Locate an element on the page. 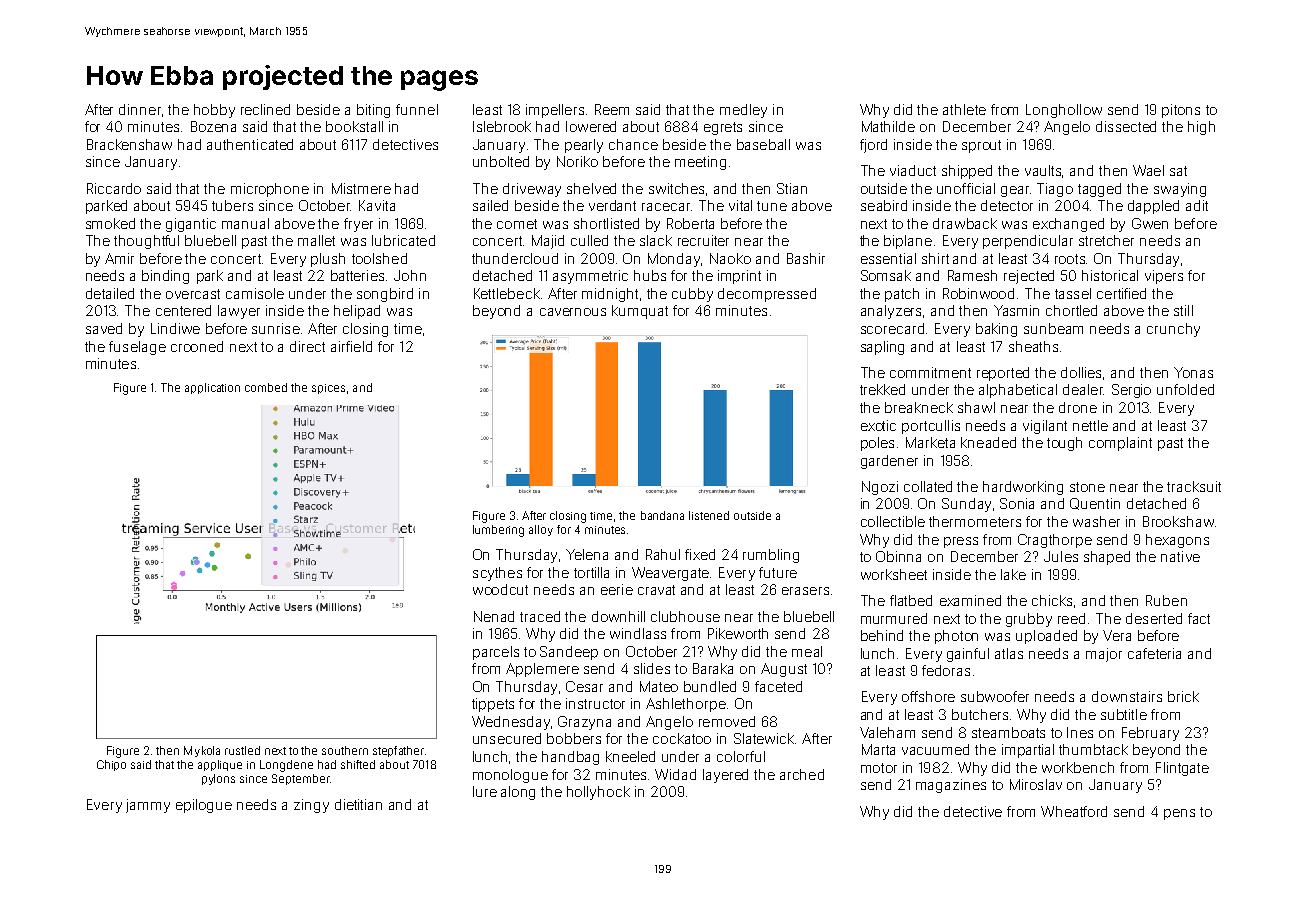  cavernous is located at coordinates (573, 312).
